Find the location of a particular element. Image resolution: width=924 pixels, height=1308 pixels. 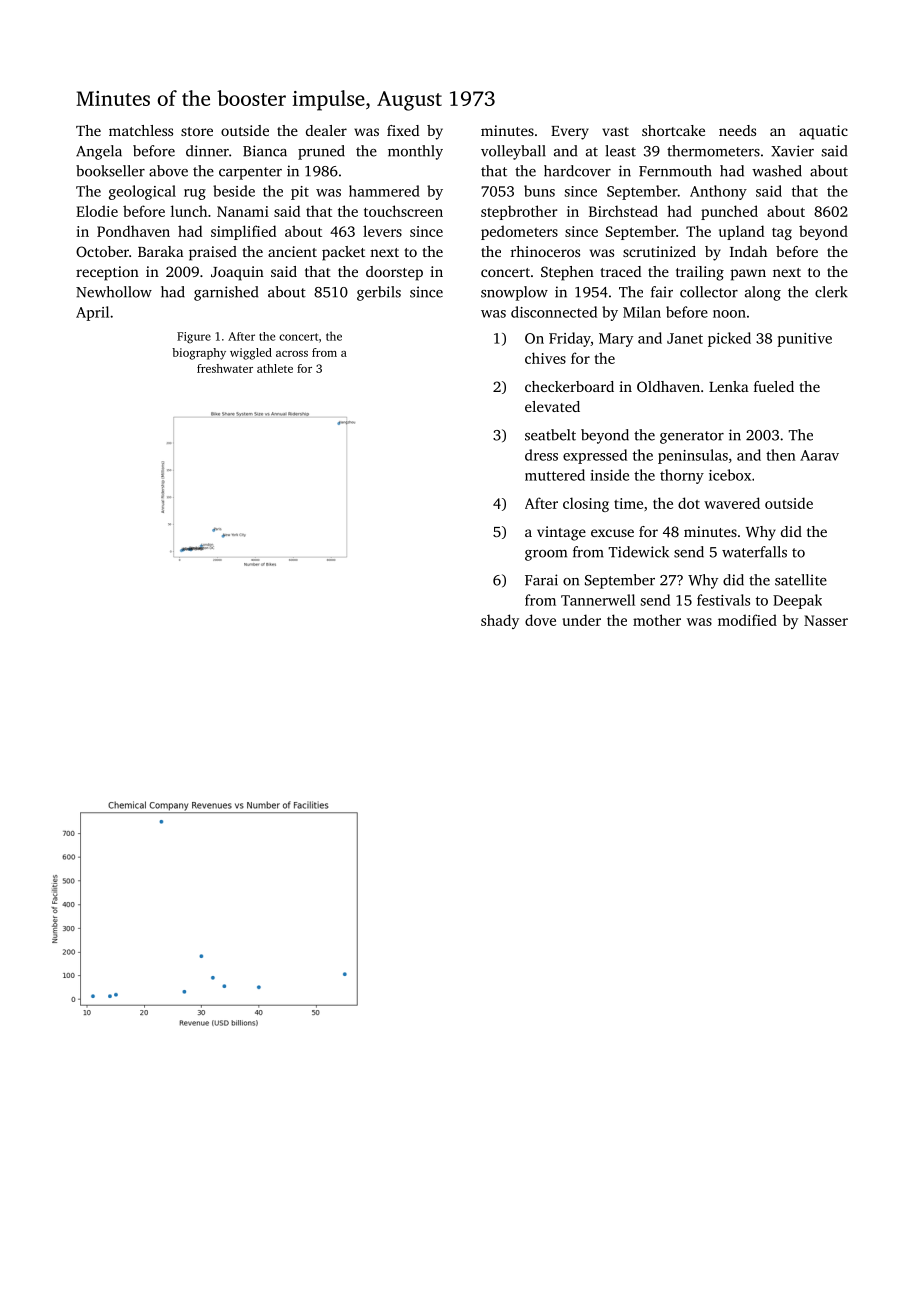

washed is located at coordinates (777, 171).
